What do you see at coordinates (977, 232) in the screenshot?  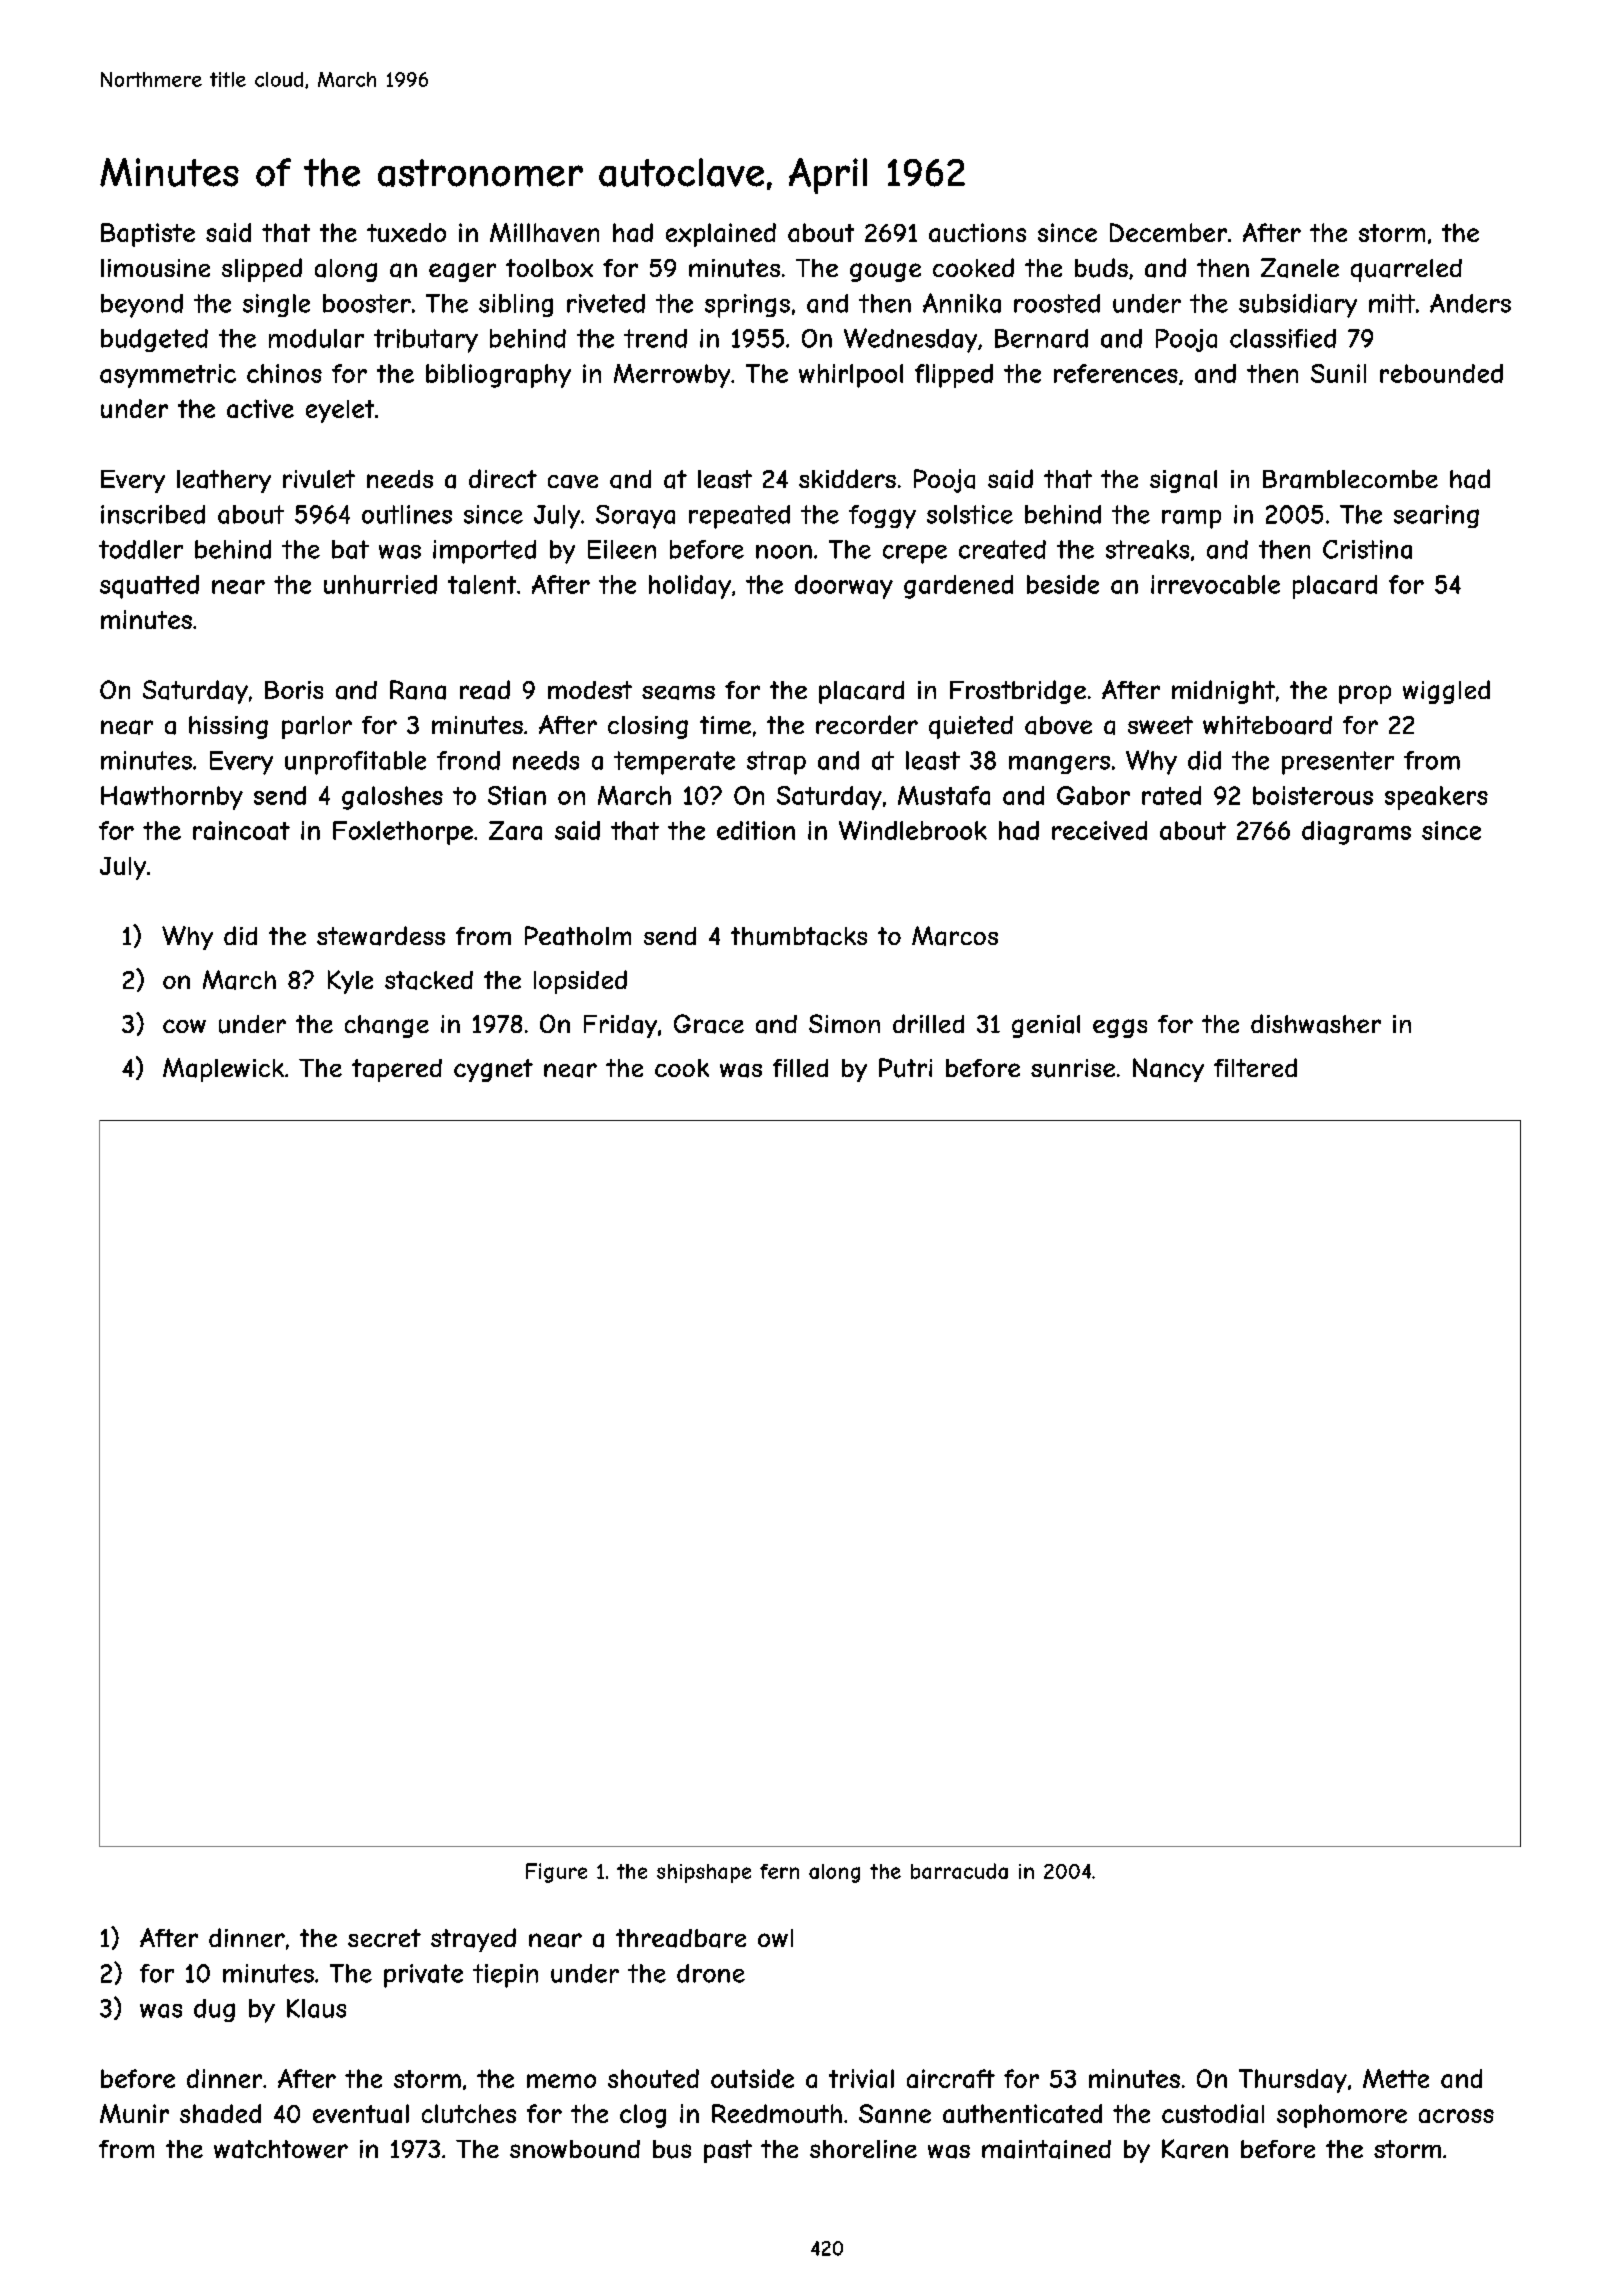 I see `auctions` at bounding box center [977, 232].
